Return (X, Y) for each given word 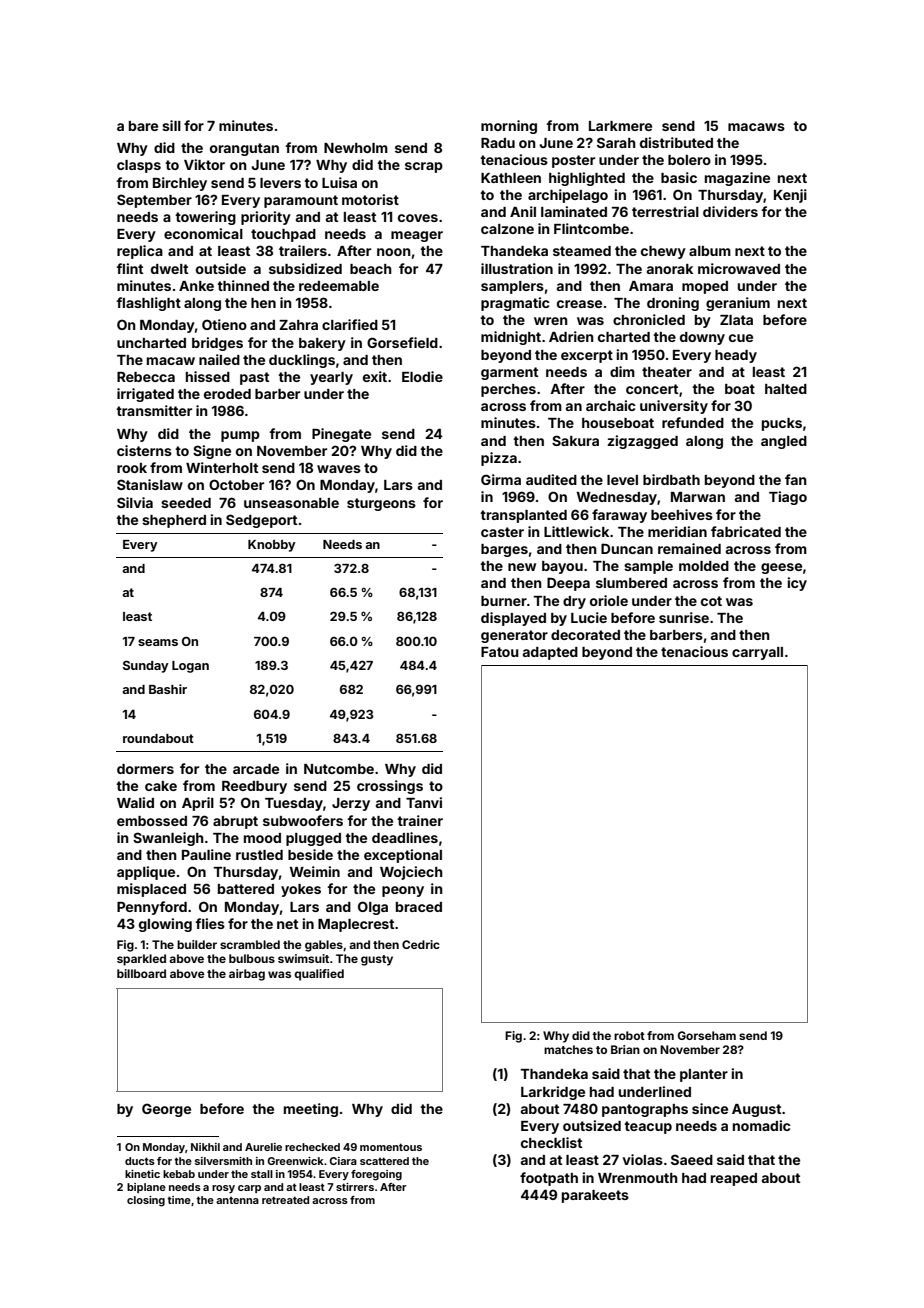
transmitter (154, 410)
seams (158, 642)
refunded (693, 422)
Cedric (421, 944)
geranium (738, 304)
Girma (501, 479)
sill (171, 125)
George (166, 1110)
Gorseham (707, 1035)
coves (418, 218)
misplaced (151, 890)
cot (711, 601)
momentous (391, 1147)
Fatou (500, 652)
